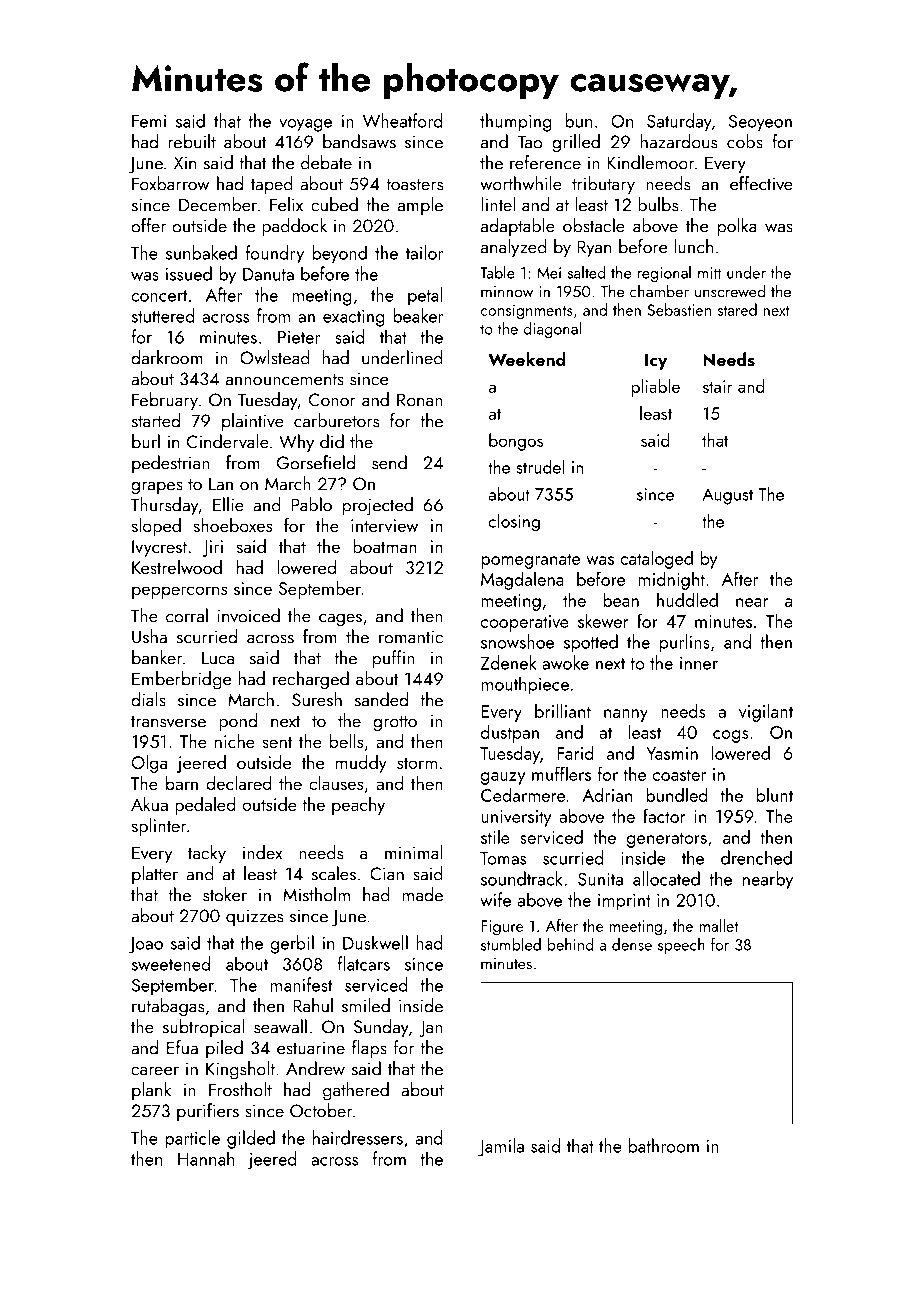 The height and width of the page is (1314, 924). What do you see at coordinates (664, 1145) in the page?
I see `bathroom` at bounding box center [664, 1145].
